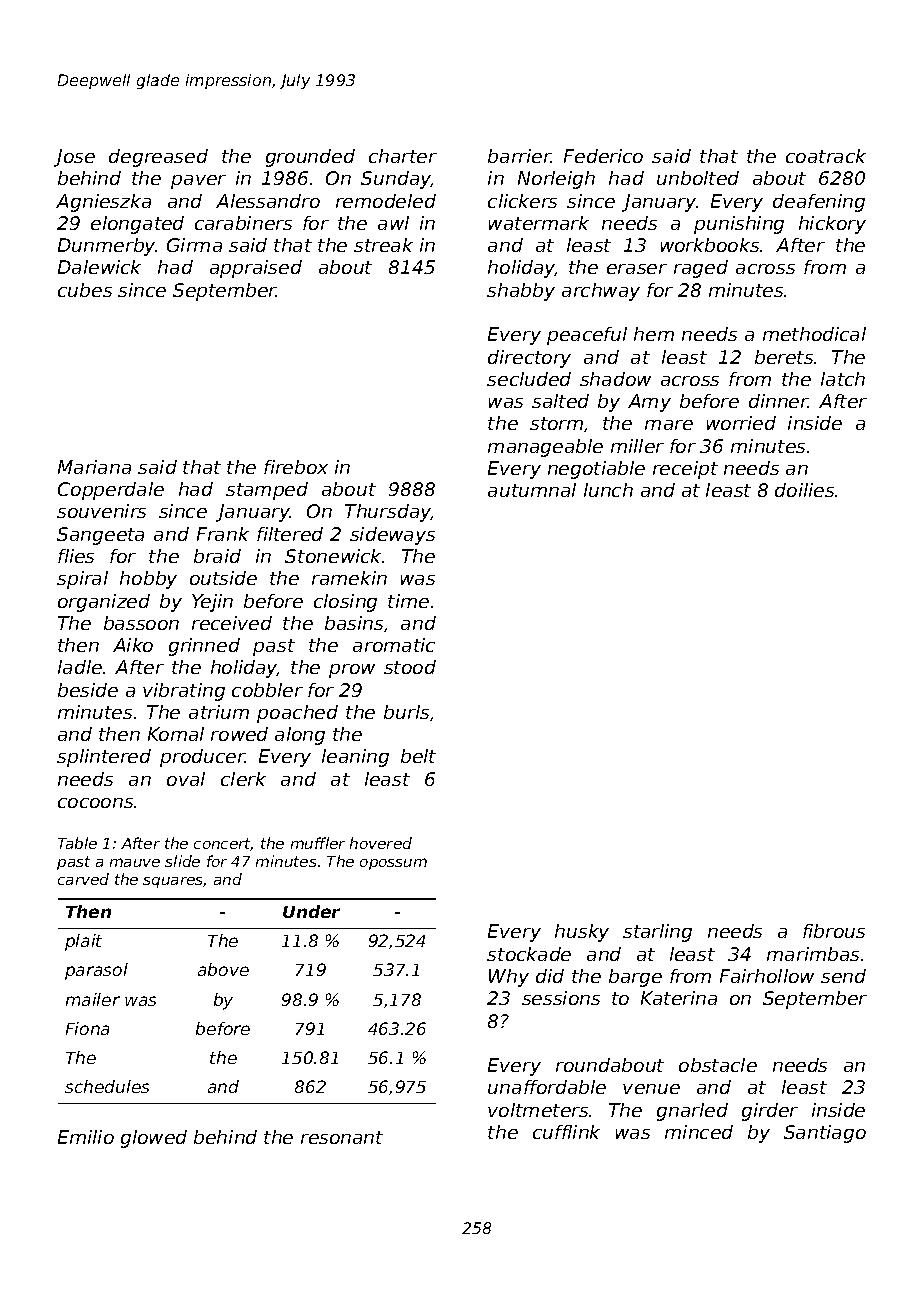  I want to click on received, so click(232, 623).
